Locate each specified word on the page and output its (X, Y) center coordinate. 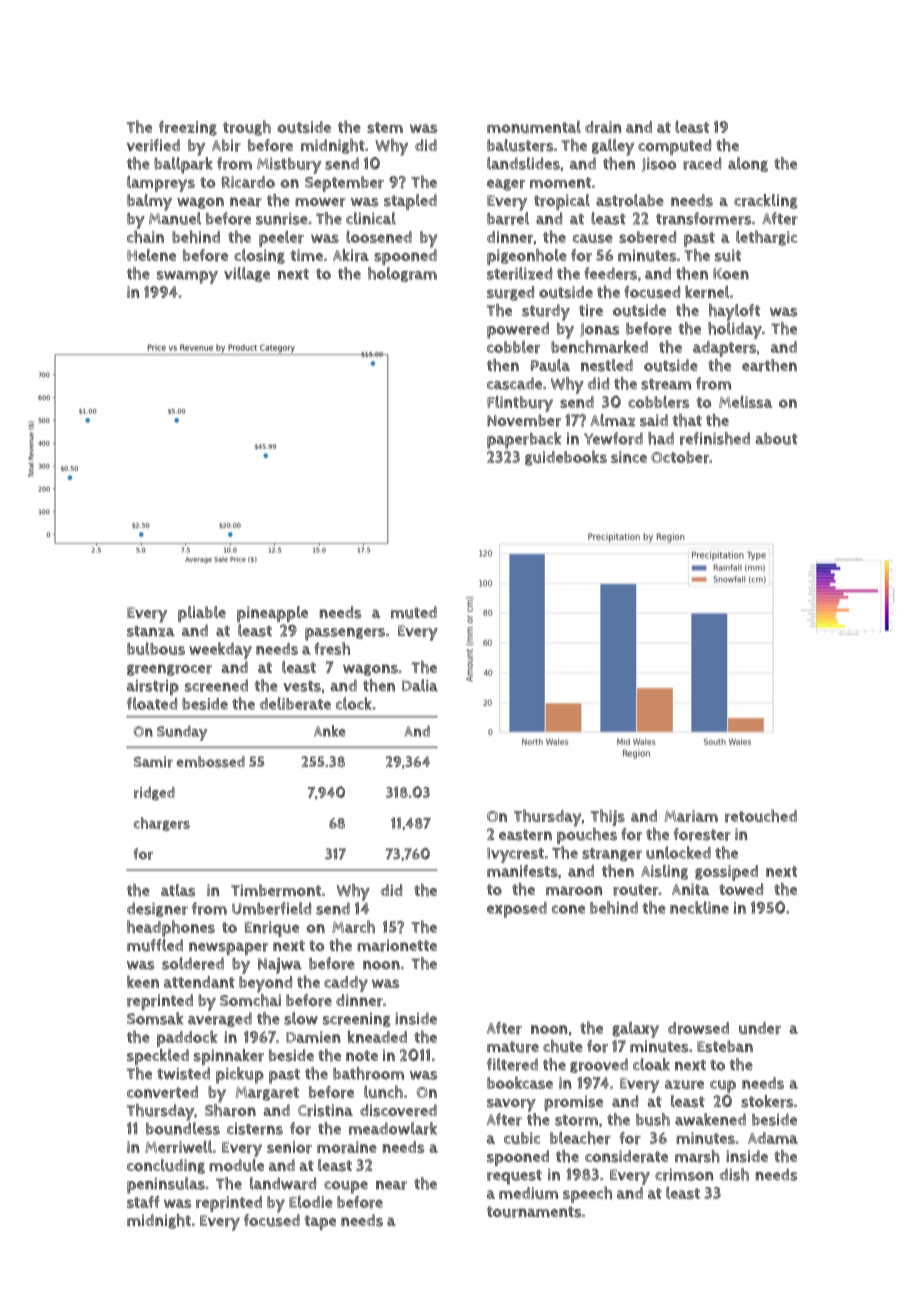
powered (518, 330)
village (247, 274)
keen (143, 981)
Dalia (420, 685)
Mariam (691, 816)
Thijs (608, 817)
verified (153, 145)
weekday (220, 650)
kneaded (377, 1036)
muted (414, 612)
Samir (153, 762)
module (236, 1165)
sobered (647, 237)
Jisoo (659, 165)
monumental (534, 127)
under (760, 1028)
